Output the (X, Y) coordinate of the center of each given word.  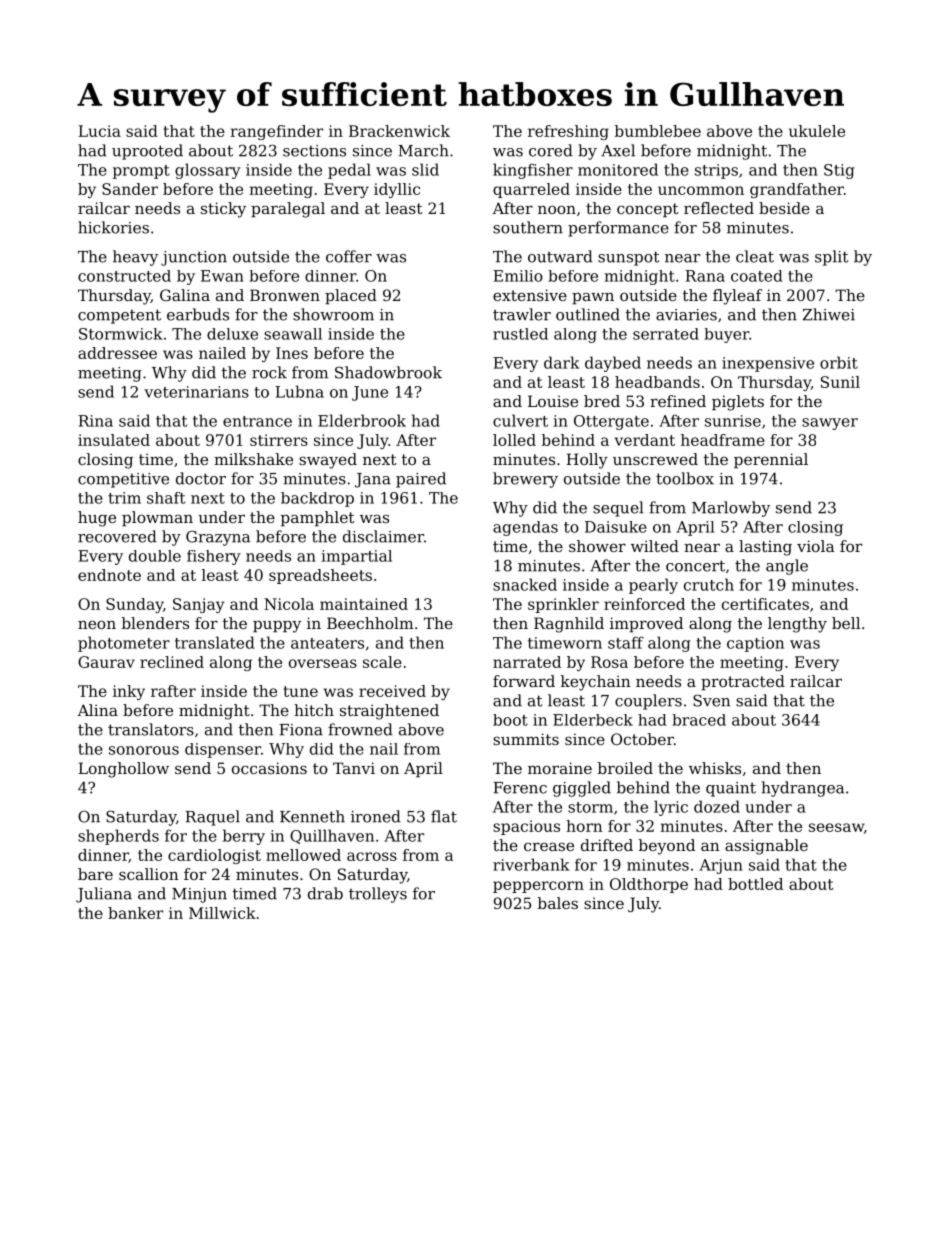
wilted (655, 546)
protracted (743, 682)
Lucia (99, 131)
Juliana (104, 895)
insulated (114, 440)
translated (215, 642)
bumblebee (658, 131)
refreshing (568, 132)
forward (524, 681)
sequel (618, 509)
